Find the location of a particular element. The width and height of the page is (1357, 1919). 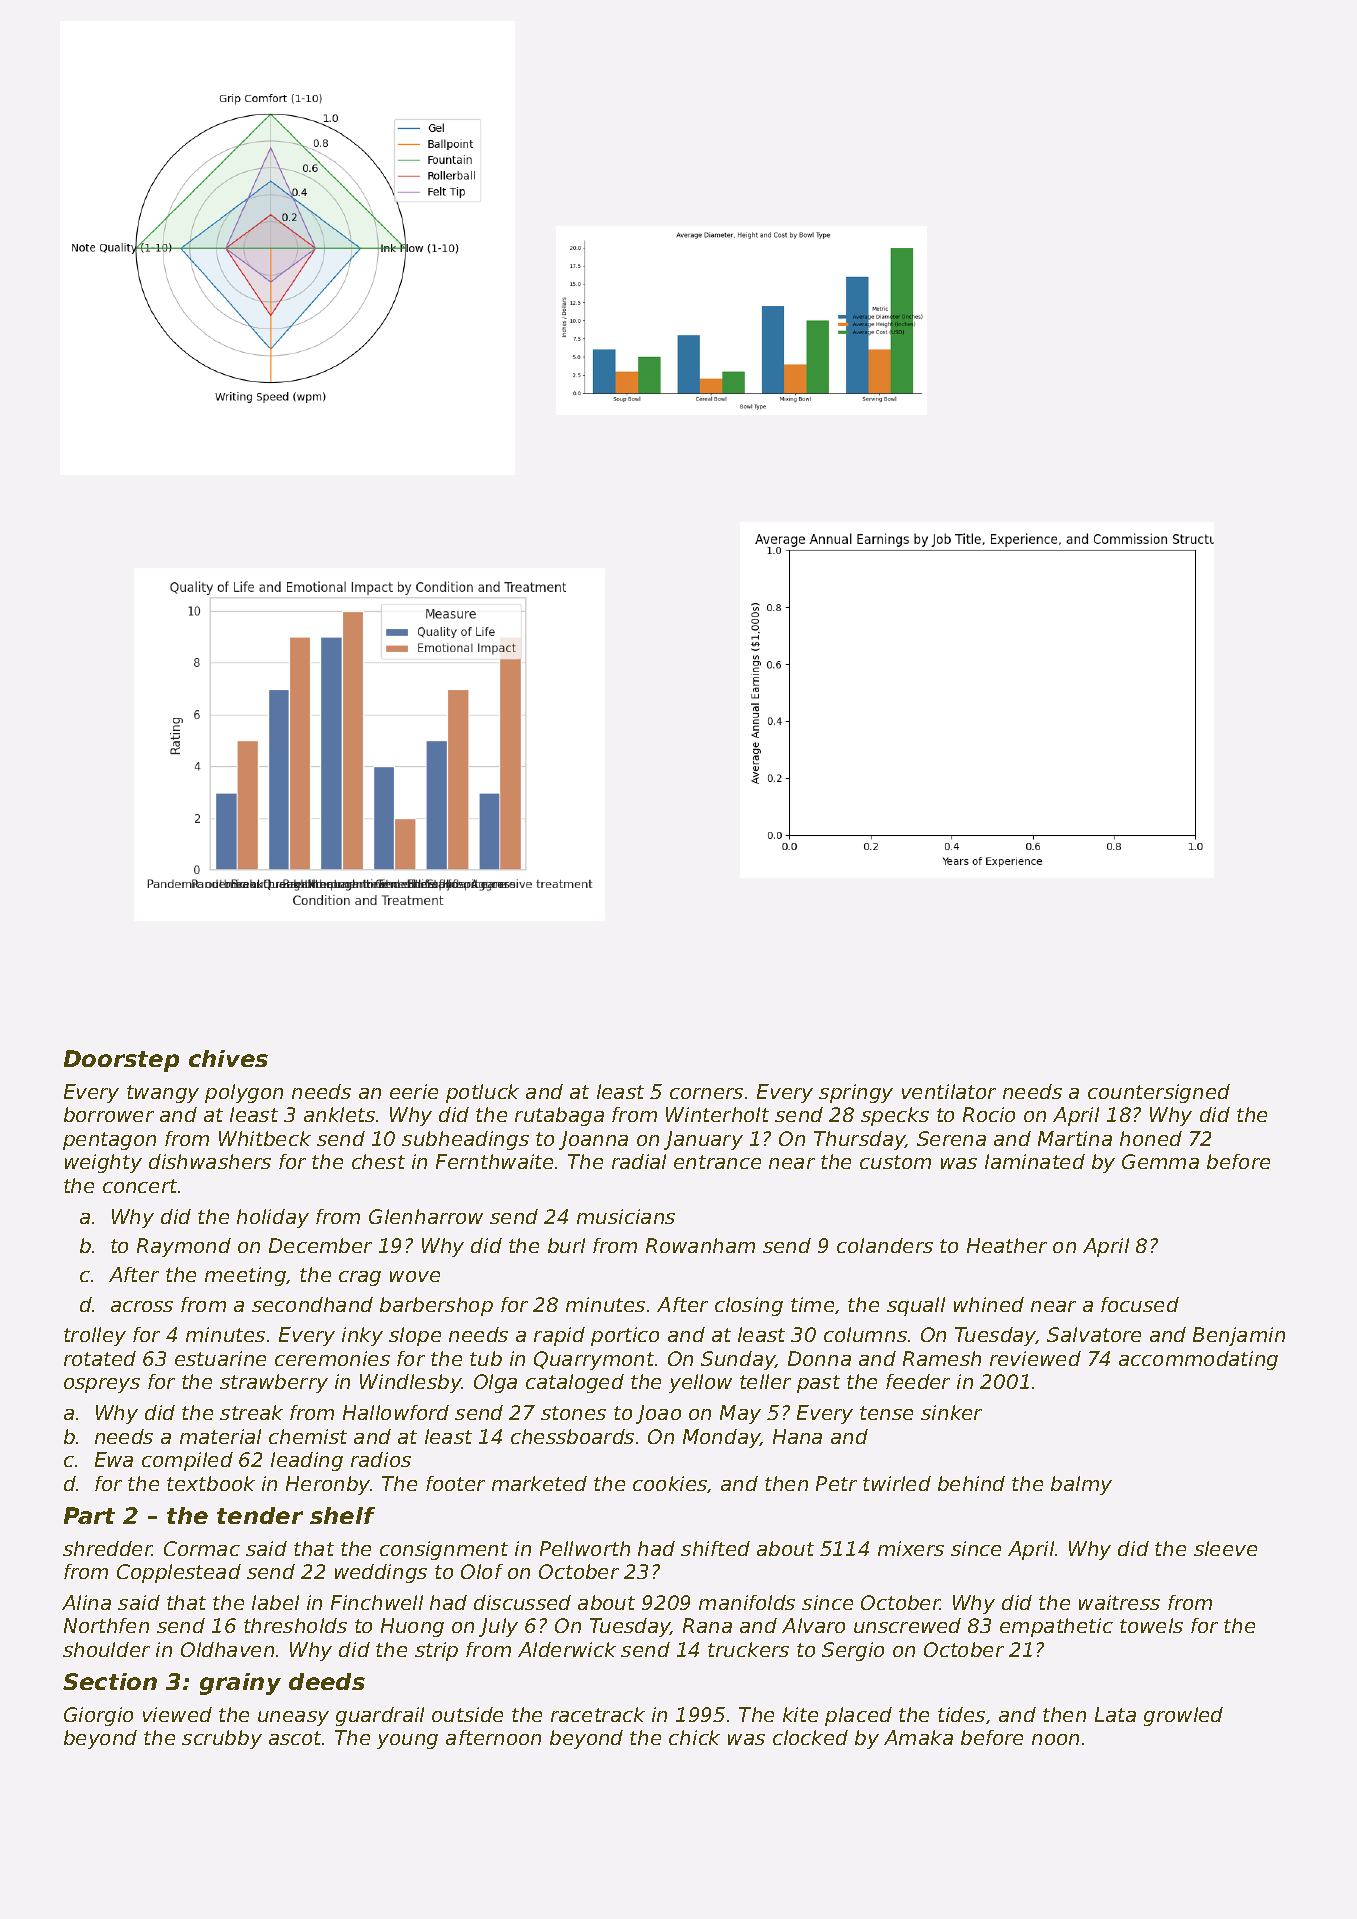

Amaka is located at coordinates (918, 1737).
